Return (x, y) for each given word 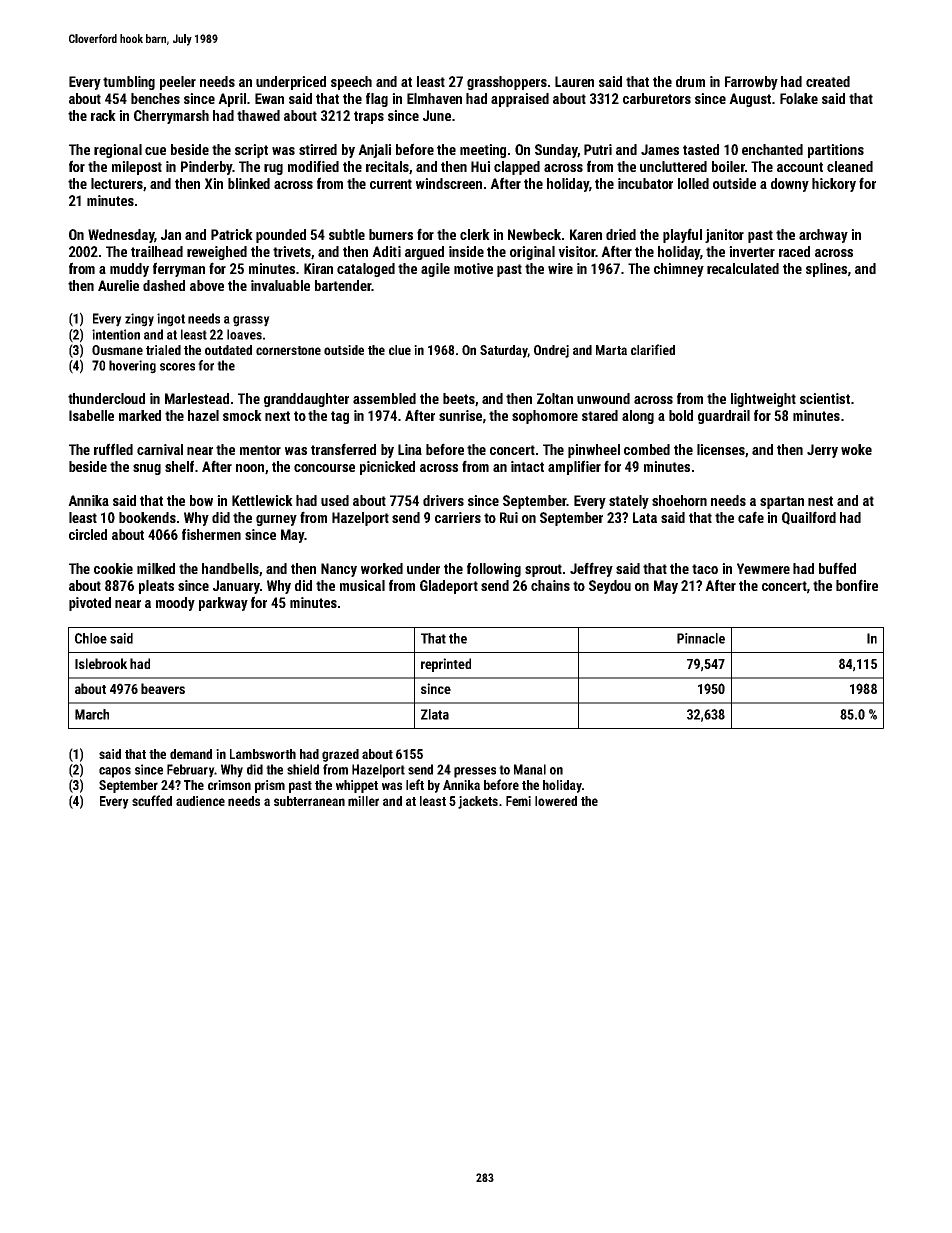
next (277, 416)
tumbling (129, 83)
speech (351, 83)
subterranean (309, 801)
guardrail (724, 417)
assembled (384, 398)
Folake (799, 98)
